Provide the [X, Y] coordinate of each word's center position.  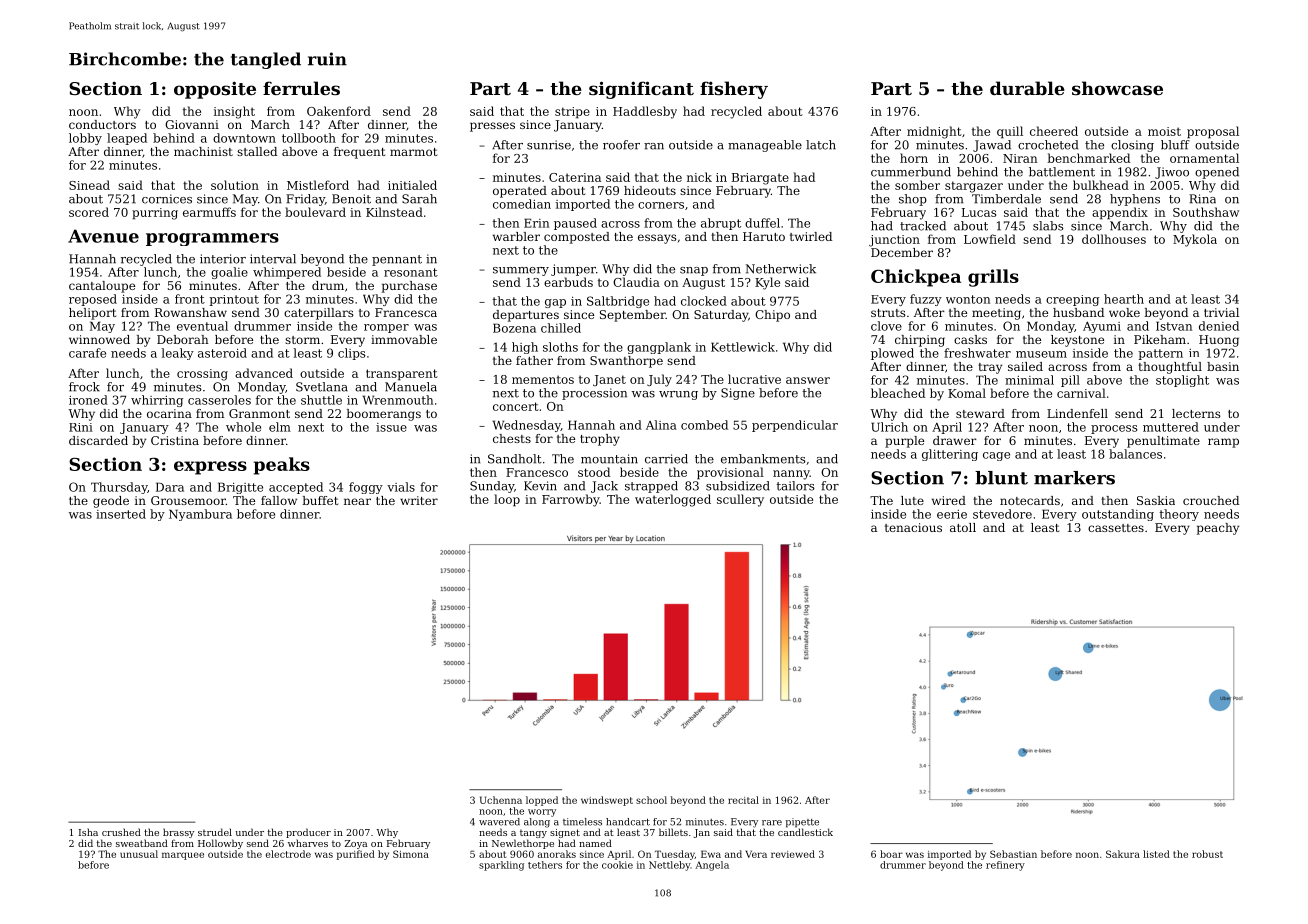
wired [949, 500]
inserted [121, 514]
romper [386, 328]
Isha [88, 832]
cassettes [1116, 528]
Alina [661, 425]
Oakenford [339, 111]
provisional [730, 473]
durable [1027, 88]
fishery [734, 90]
